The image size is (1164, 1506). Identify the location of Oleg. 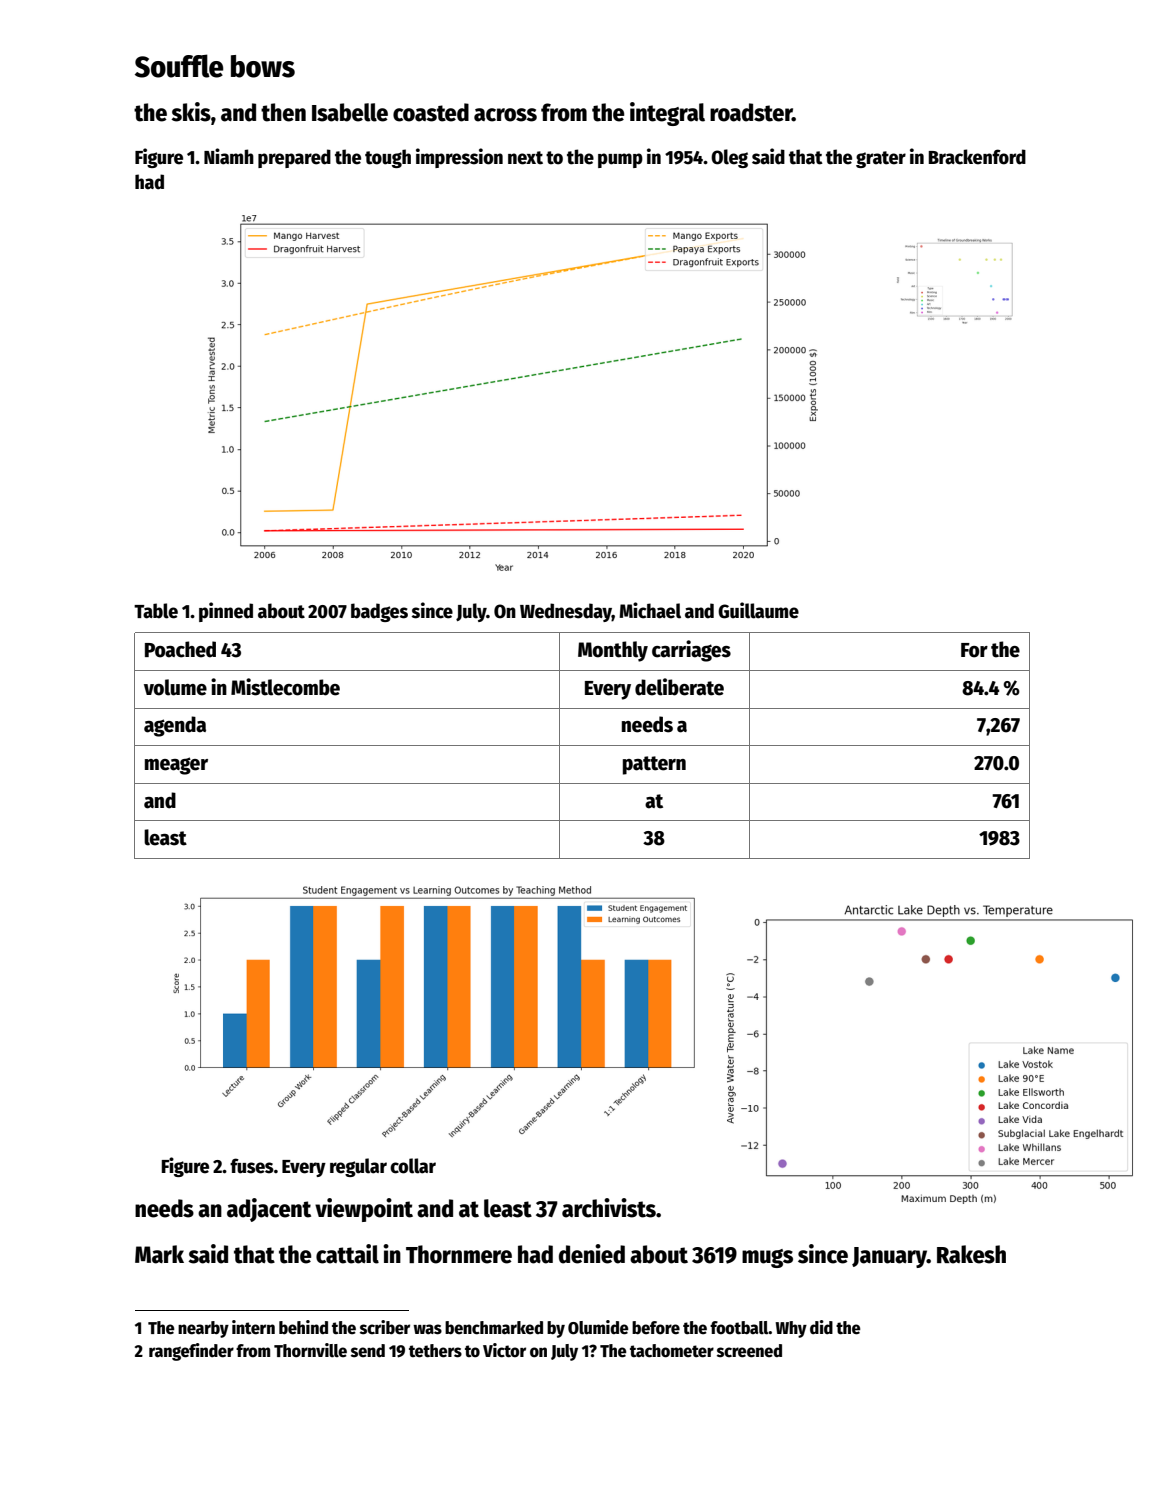
(729, 158).
